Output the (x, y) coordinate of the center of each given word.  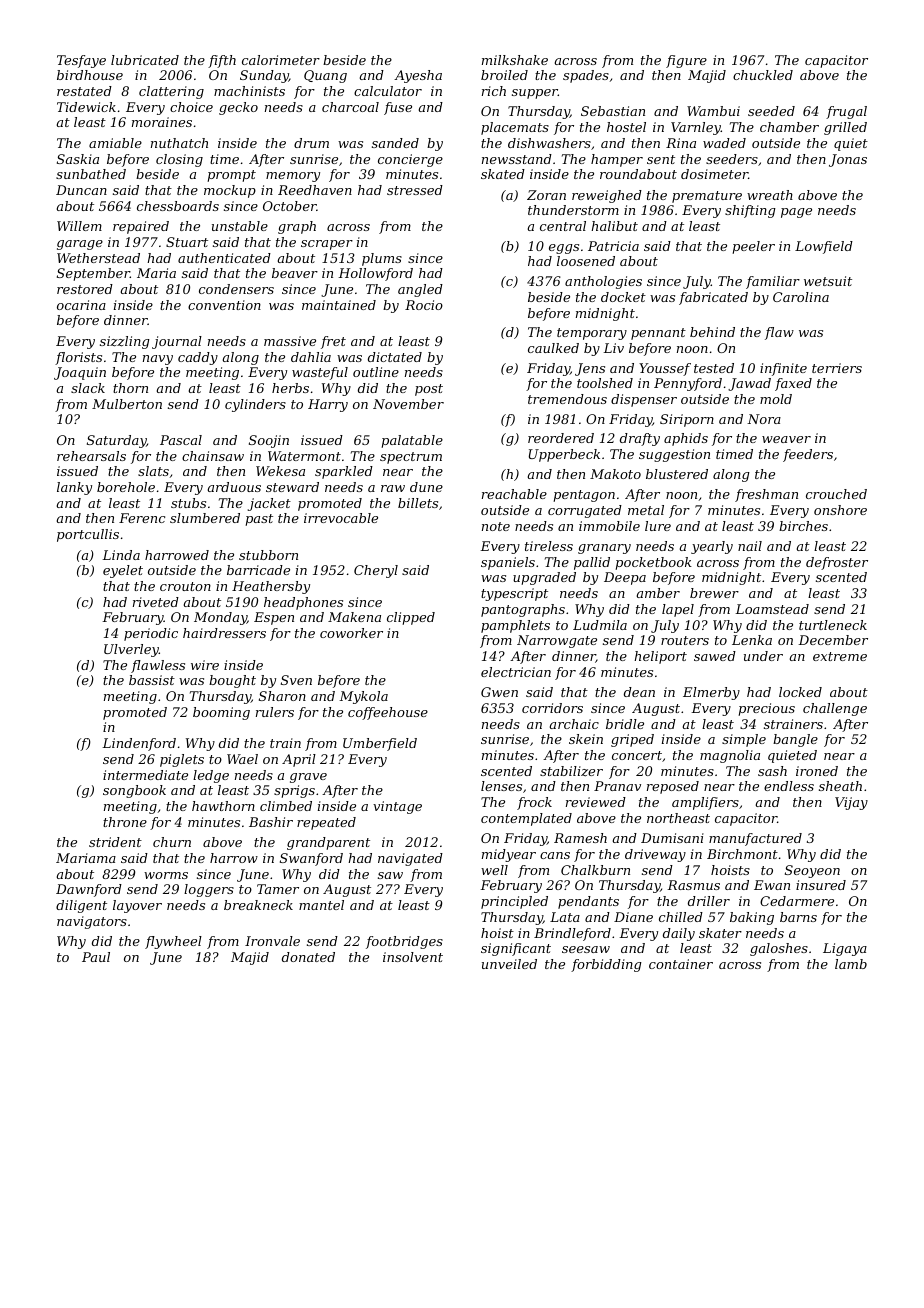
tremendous (567, 399)
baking (752, 918)
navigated (410, 859)
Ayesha (418, 76)
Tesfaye (81, 61)
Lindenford (139, 744)
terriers (837, 368)
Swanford (311, 859)
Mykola (363, 697)
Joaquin (80, 373)
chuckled (763, 75)
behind (712, 332)
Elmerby (711, 693)
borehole (126, 487)
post (429, 390)
